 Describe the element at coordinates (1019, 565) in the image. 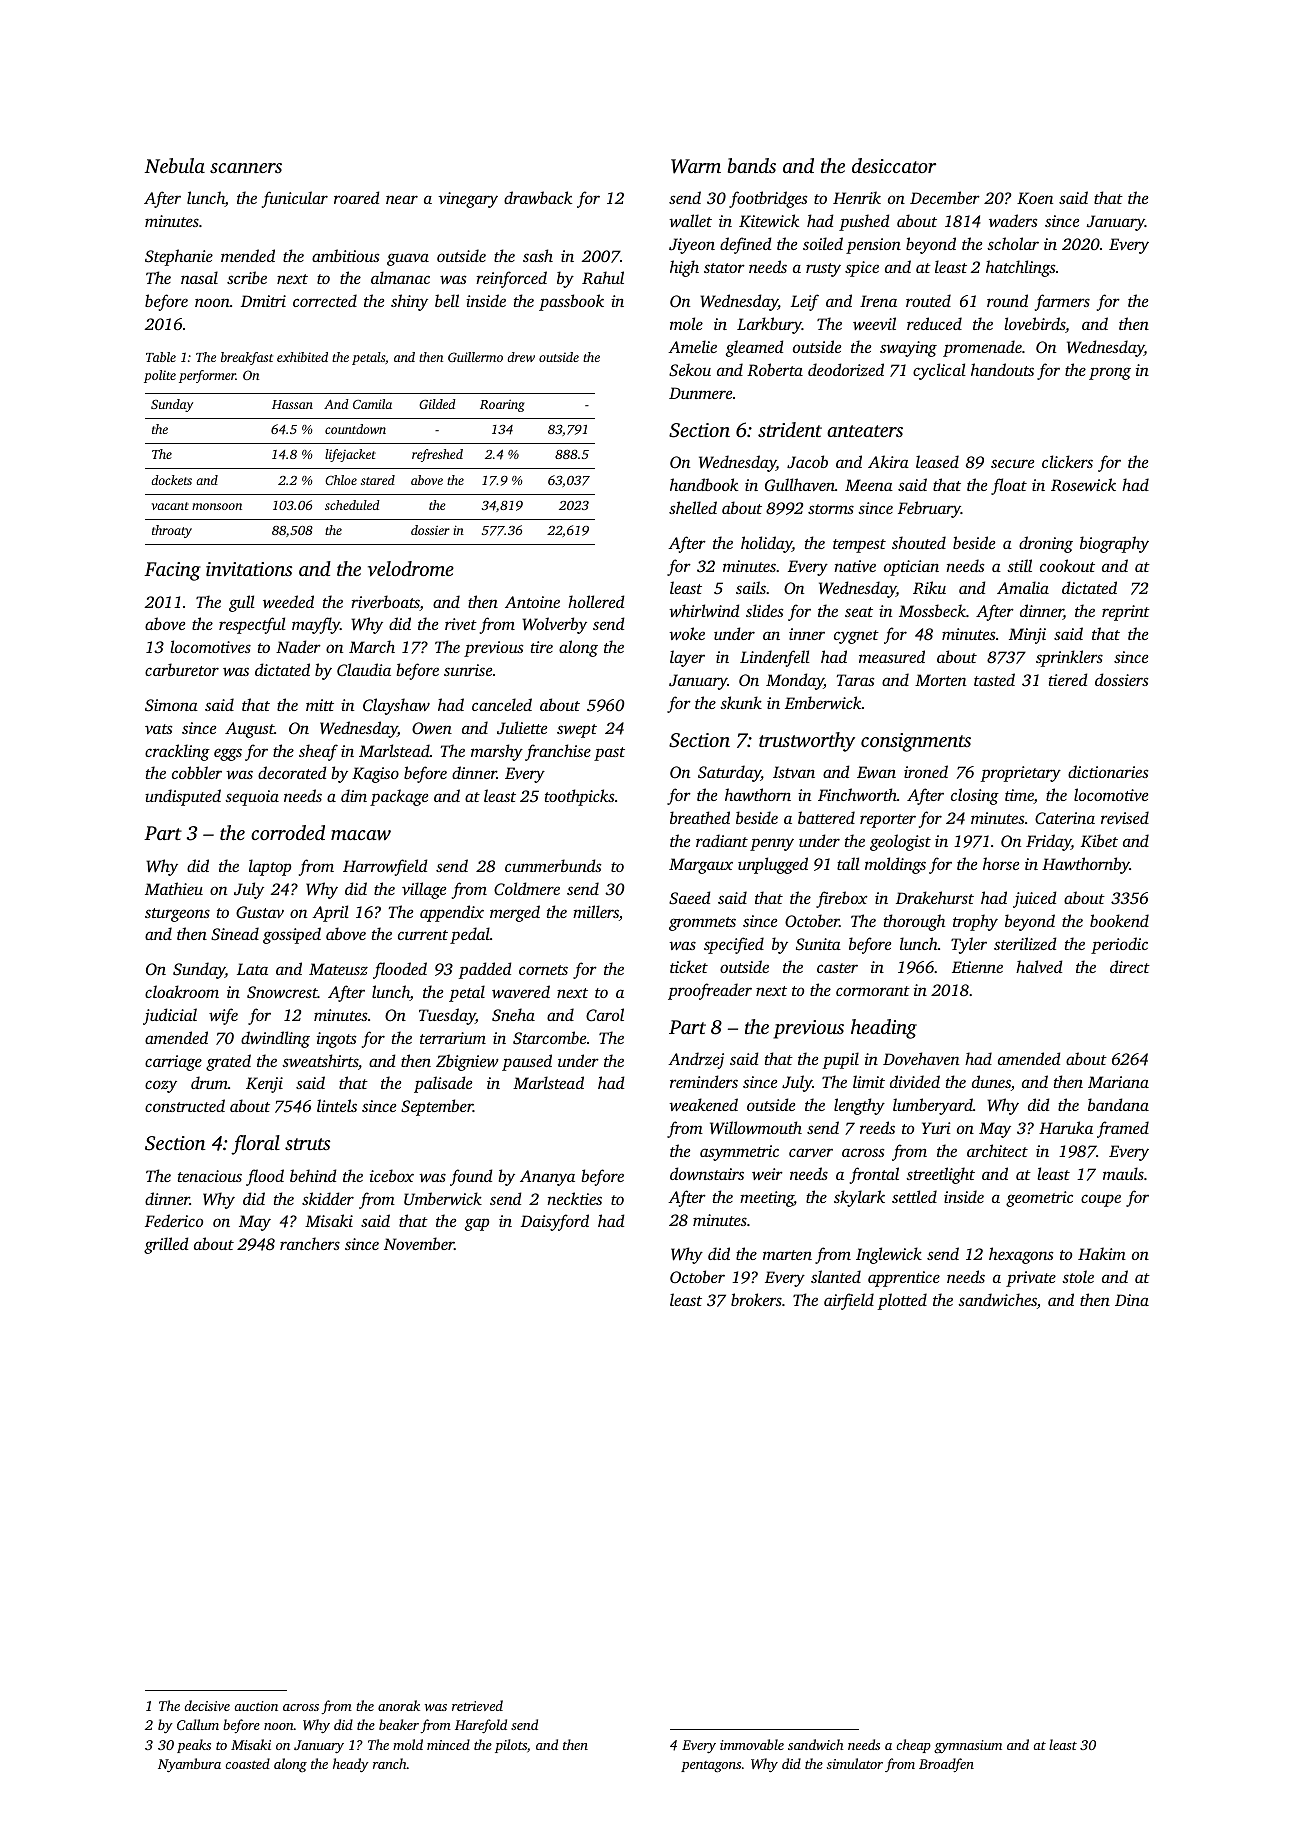

I see `still` at that location.
